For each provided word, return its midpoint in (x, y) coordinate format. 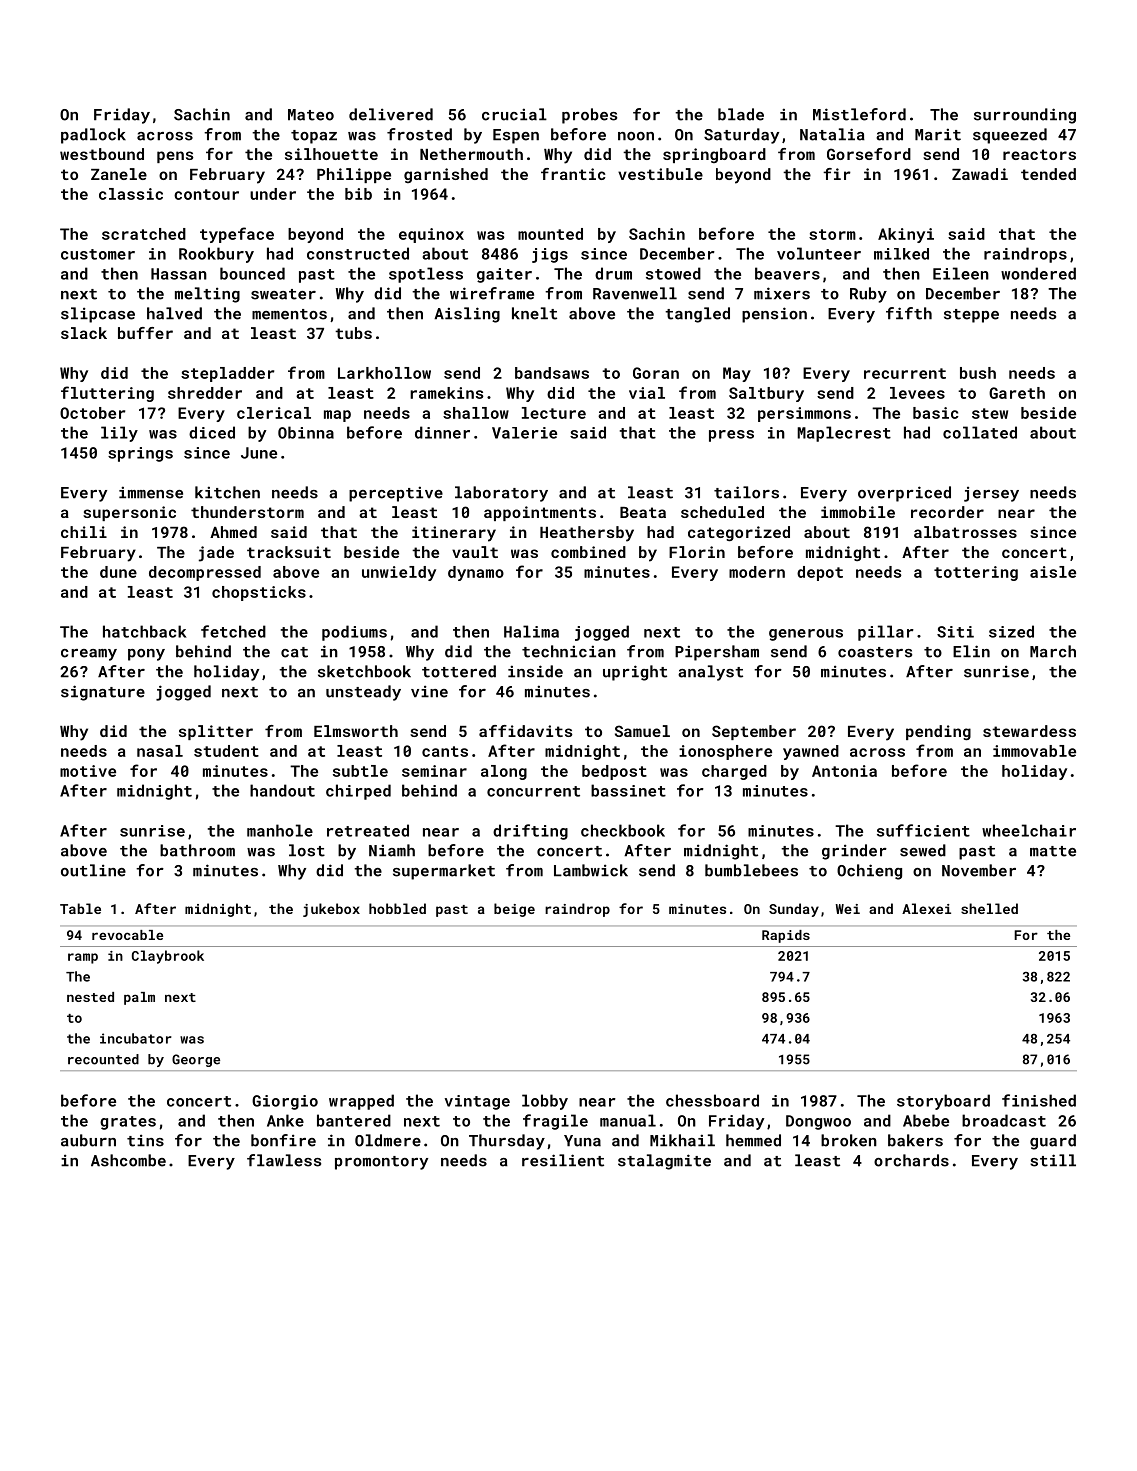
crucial (514, 114)
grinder (854, 852)
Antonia (844, 771)
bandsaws (552, 373)
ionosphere (725, 752)
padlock (93, 136)
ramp (83, 958)
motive (88, 771)
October (92, 413)
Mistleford (859, 114)
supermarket (444, 872)
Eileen (961, 273)
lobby (545, 1102)
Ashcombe (128, 1160)
